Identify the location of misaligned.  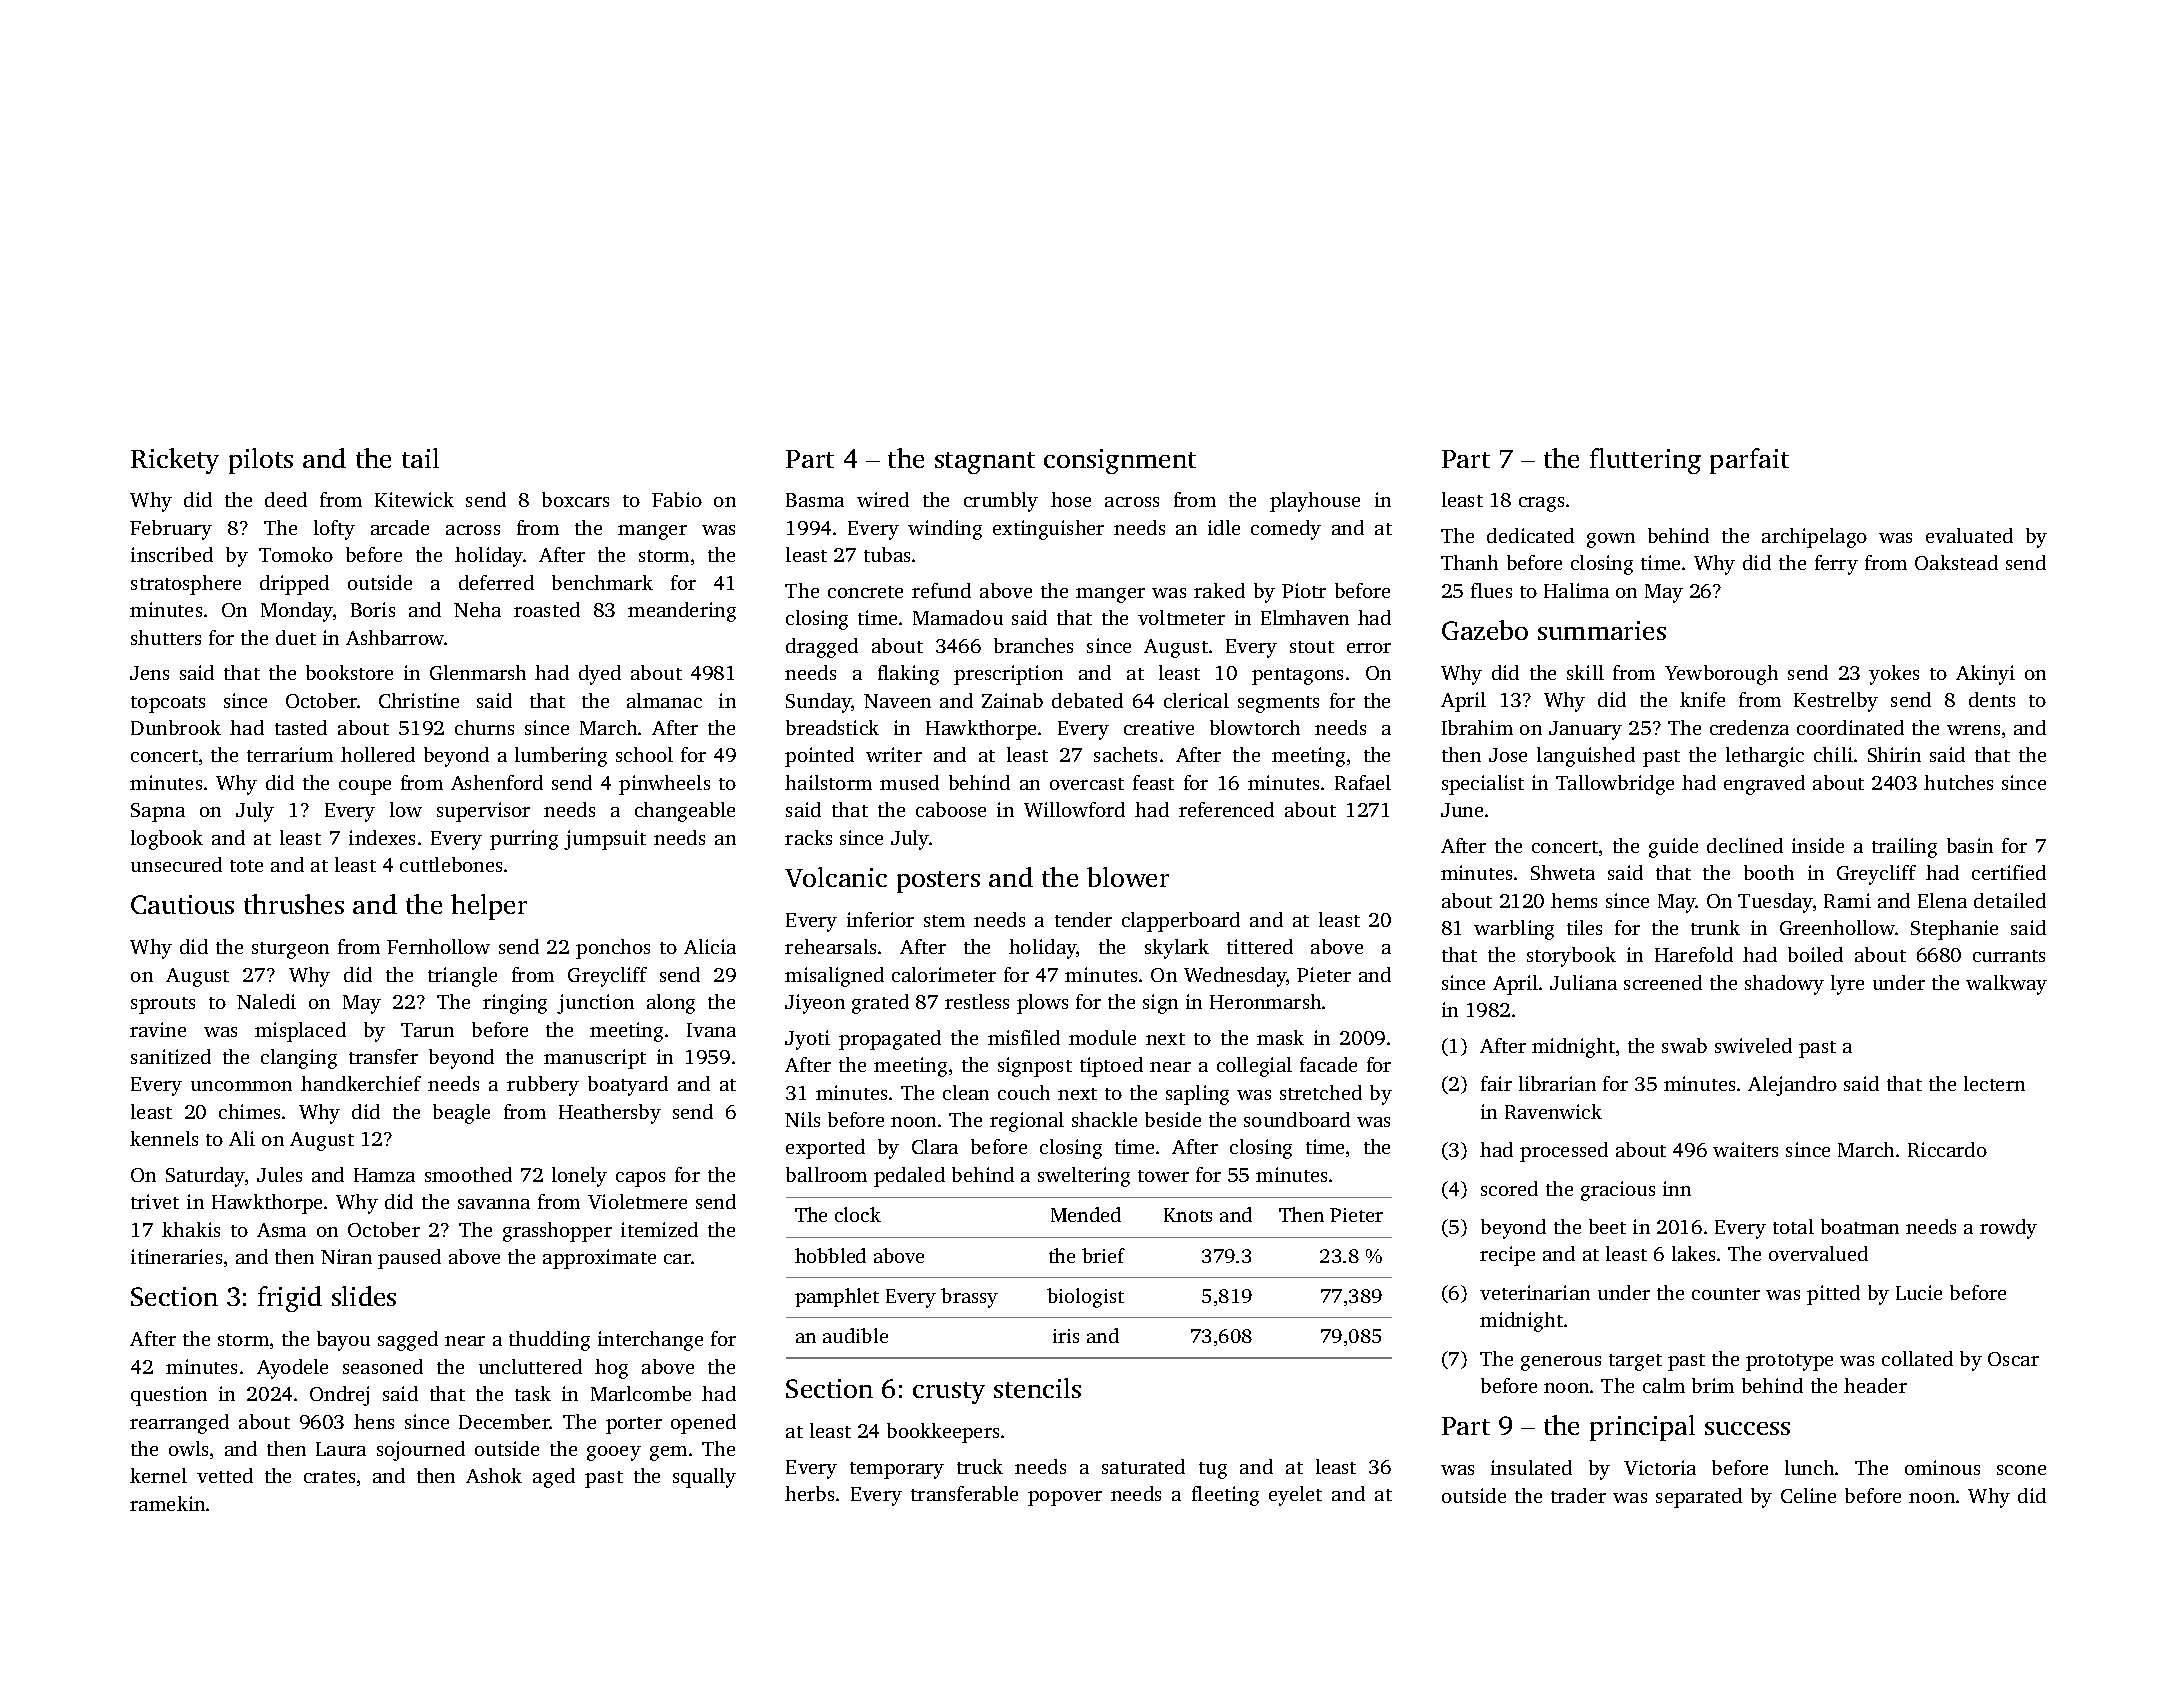
(834, 977).
